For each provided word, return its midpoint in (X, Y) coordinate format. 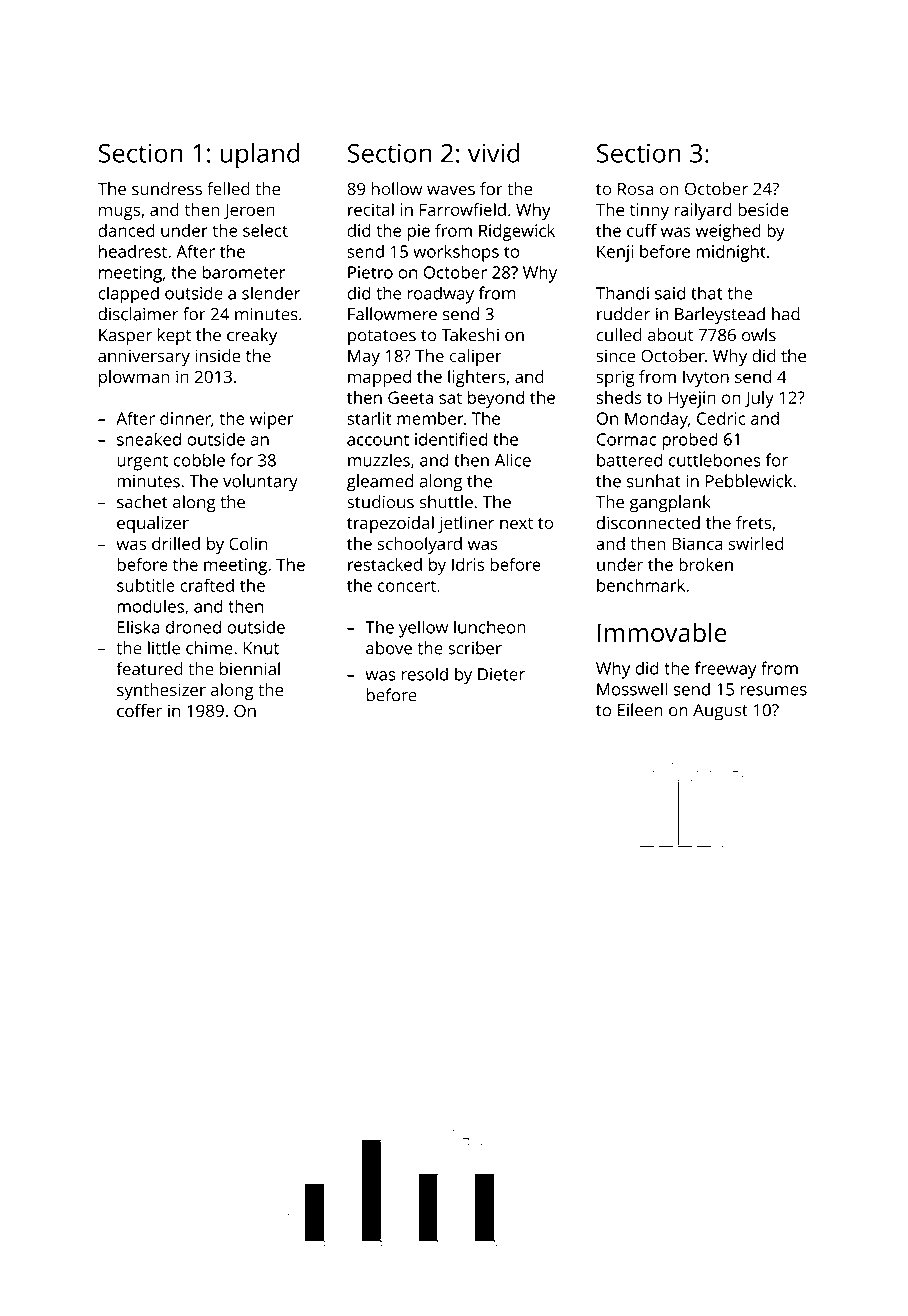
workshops (456, 253)
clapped (128, 295)
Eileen (640, 710)
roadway (441, 295)
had (786, 314)
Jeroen (249, 211)
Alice (513, 460)
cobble (199, 460)
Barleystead (720, 316)
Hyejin (692, 399)
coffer (139, 710)
